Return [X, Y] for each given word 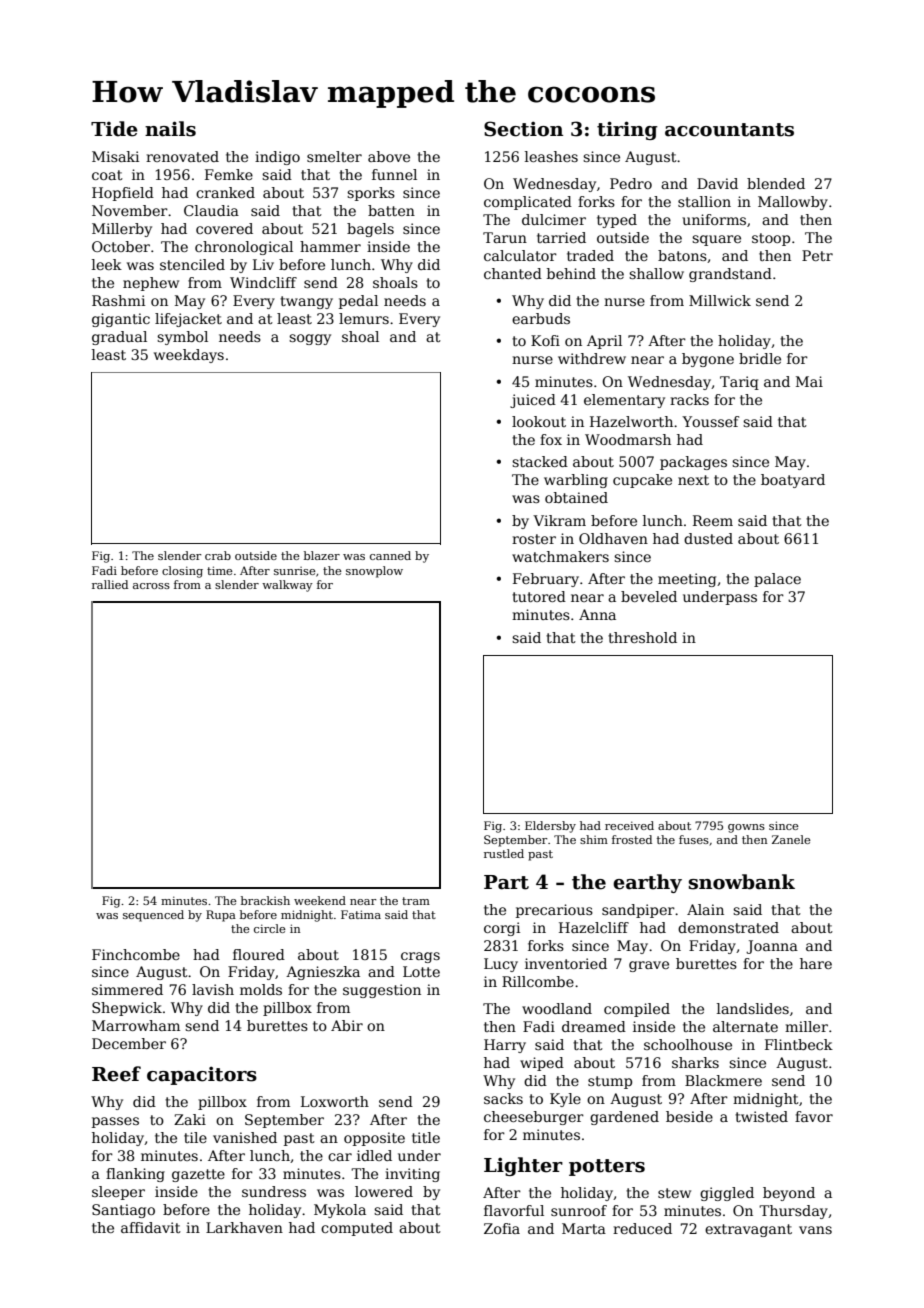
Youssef [710, 421]
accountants [729, 130]
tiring [627, 130]
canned [390, 555]
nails [170, 129]
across [151, 586]
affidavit [151, 1227]
